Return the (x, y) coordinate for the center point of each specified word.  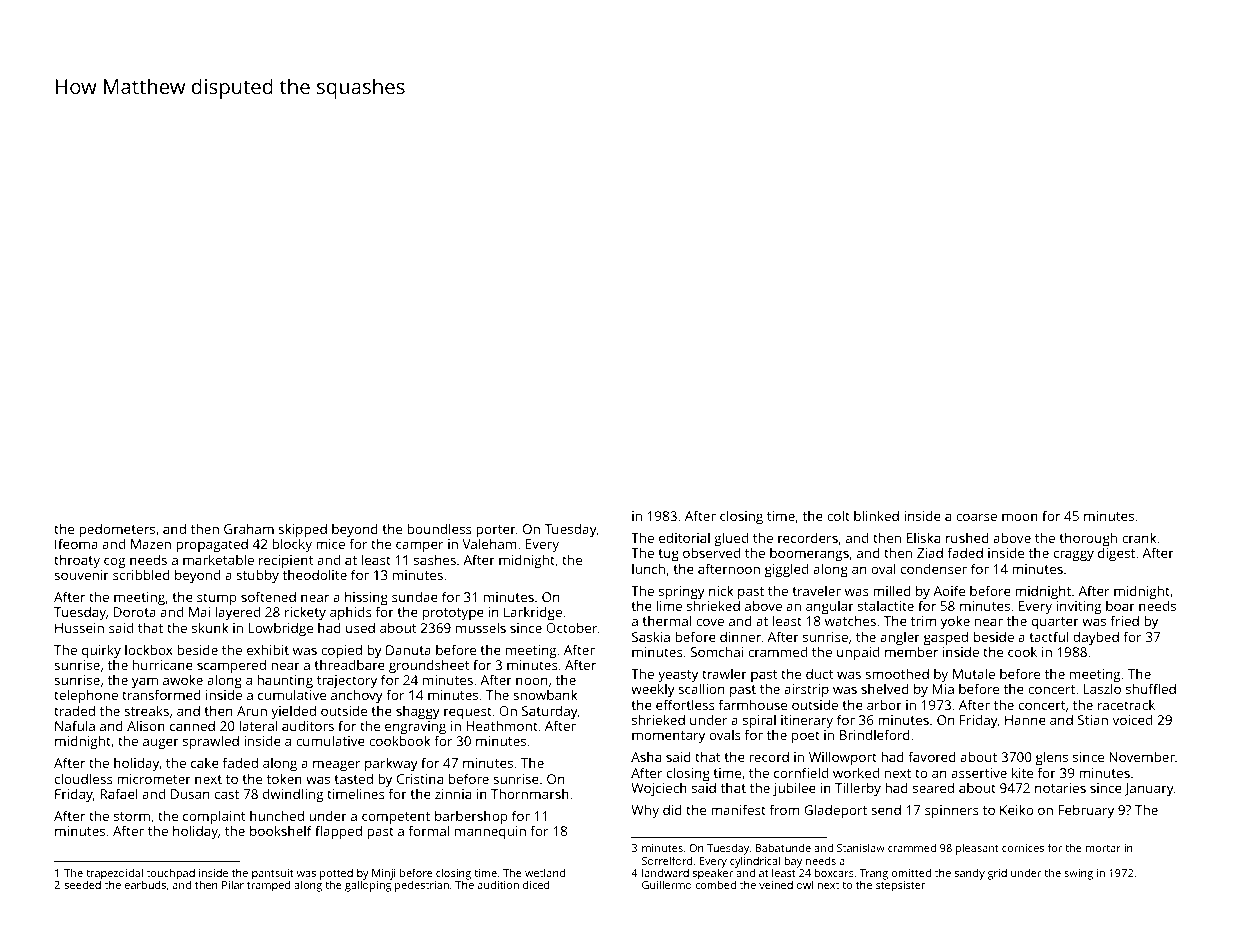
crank (1139, 537)
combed (715, 885)
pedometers (117, 531)
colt (838, 515)
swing (1078, 874)
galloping (368, 886)
